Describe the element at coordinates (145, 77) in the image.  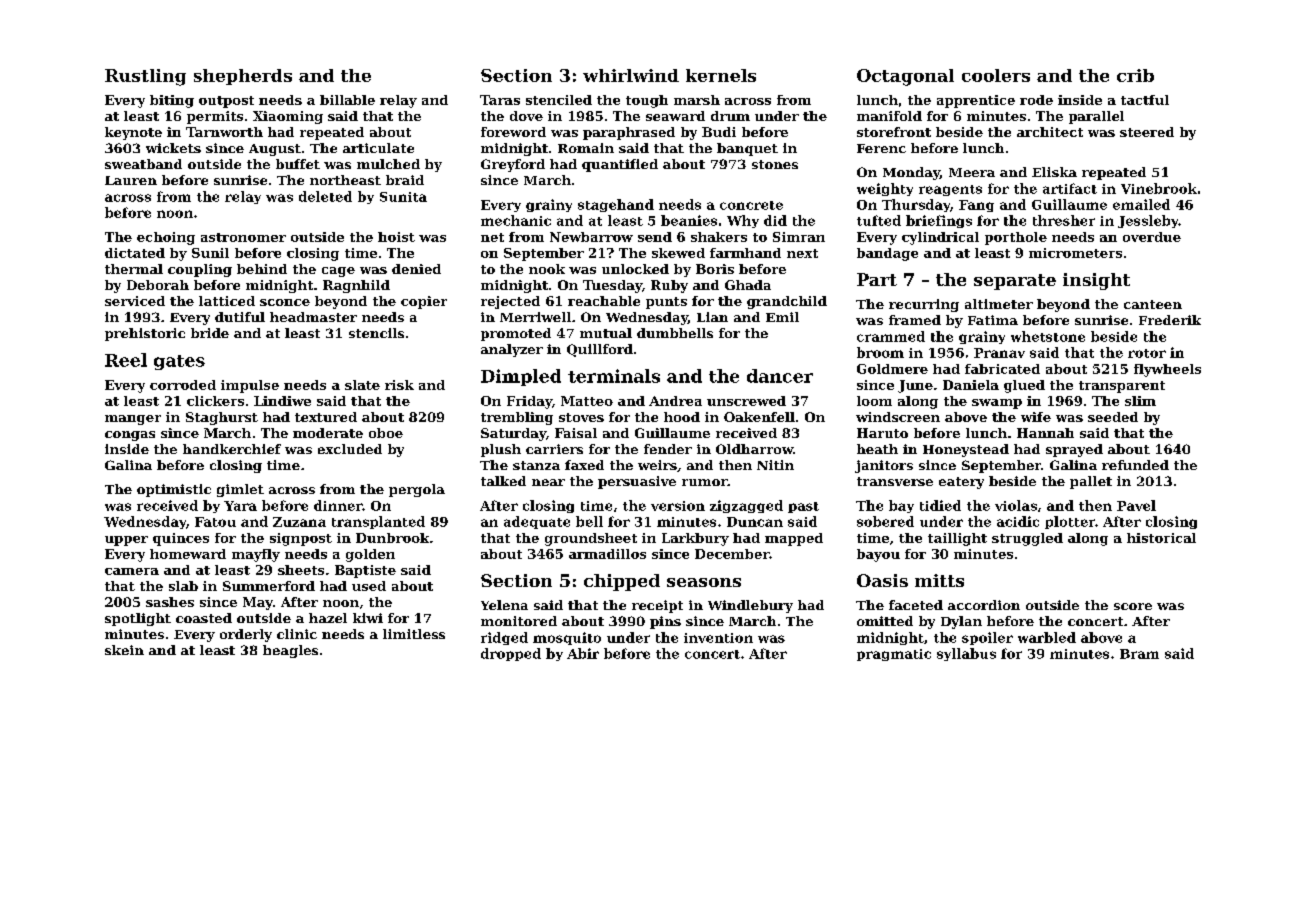
I see `Rustling` at that location.
